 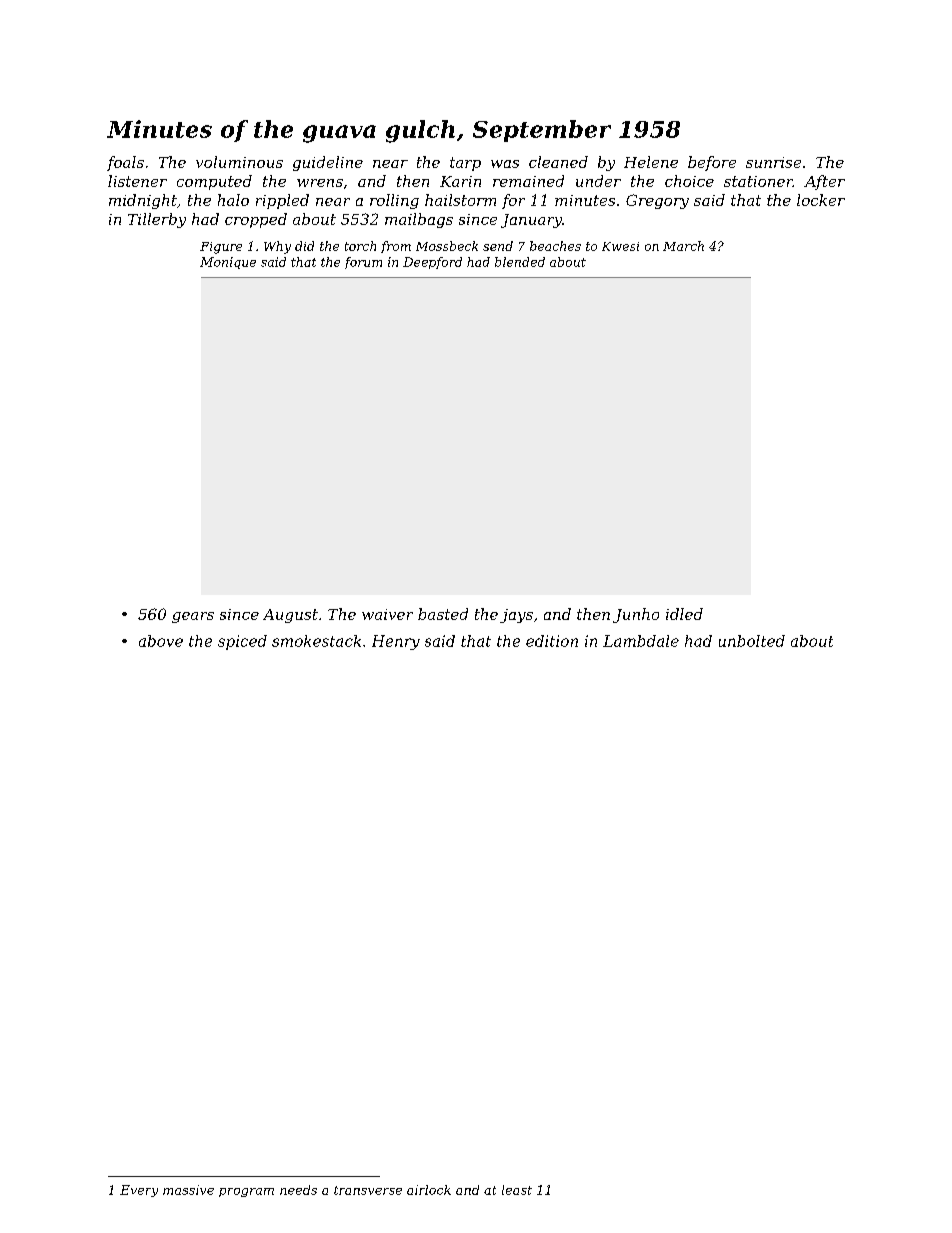 I want to click on jays, so click(x=516, y=616).
